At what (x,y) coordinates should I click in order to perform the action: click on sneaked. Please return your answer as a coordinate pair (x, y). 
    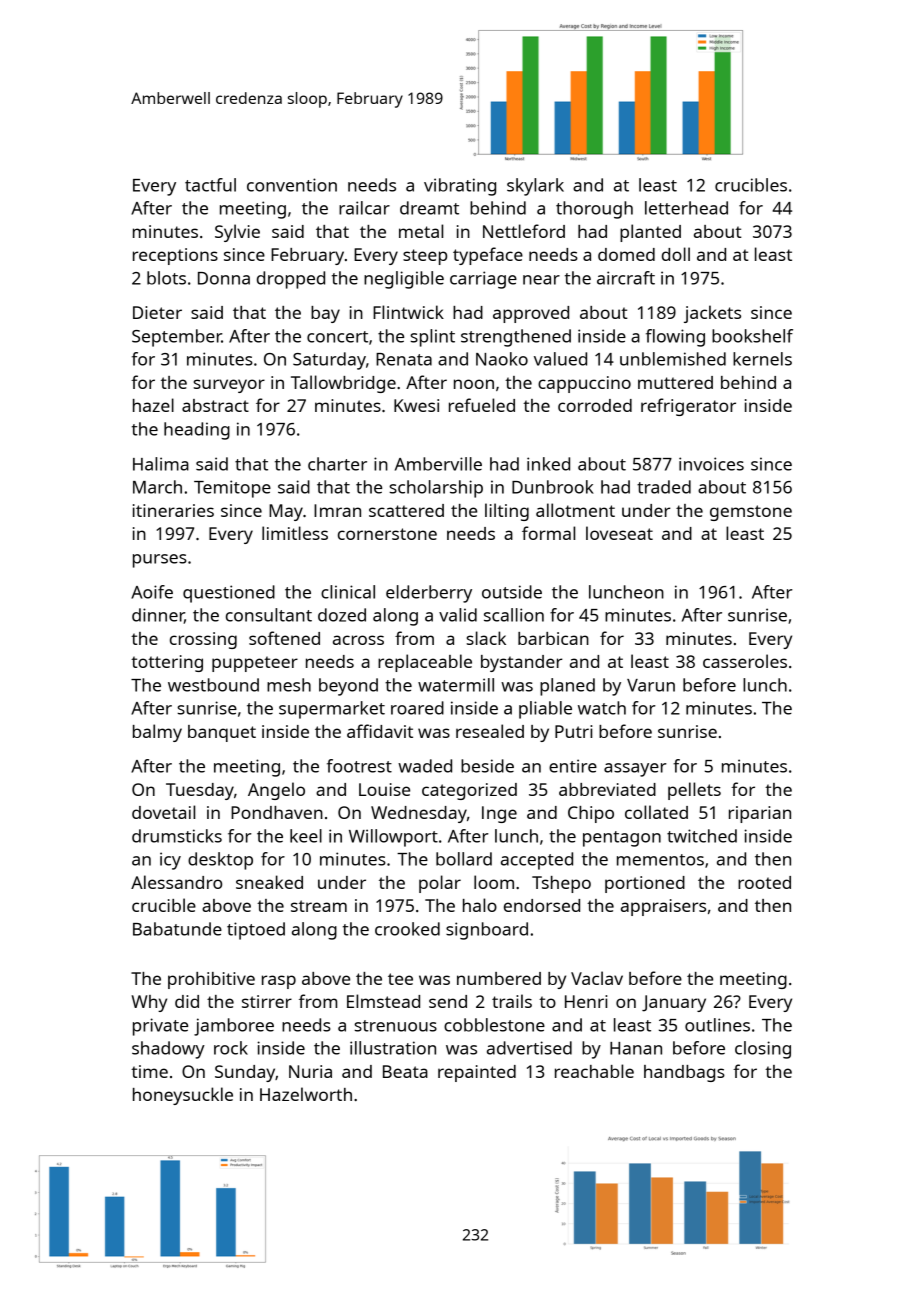
    Looking at the image, I should click on (269, 882).
